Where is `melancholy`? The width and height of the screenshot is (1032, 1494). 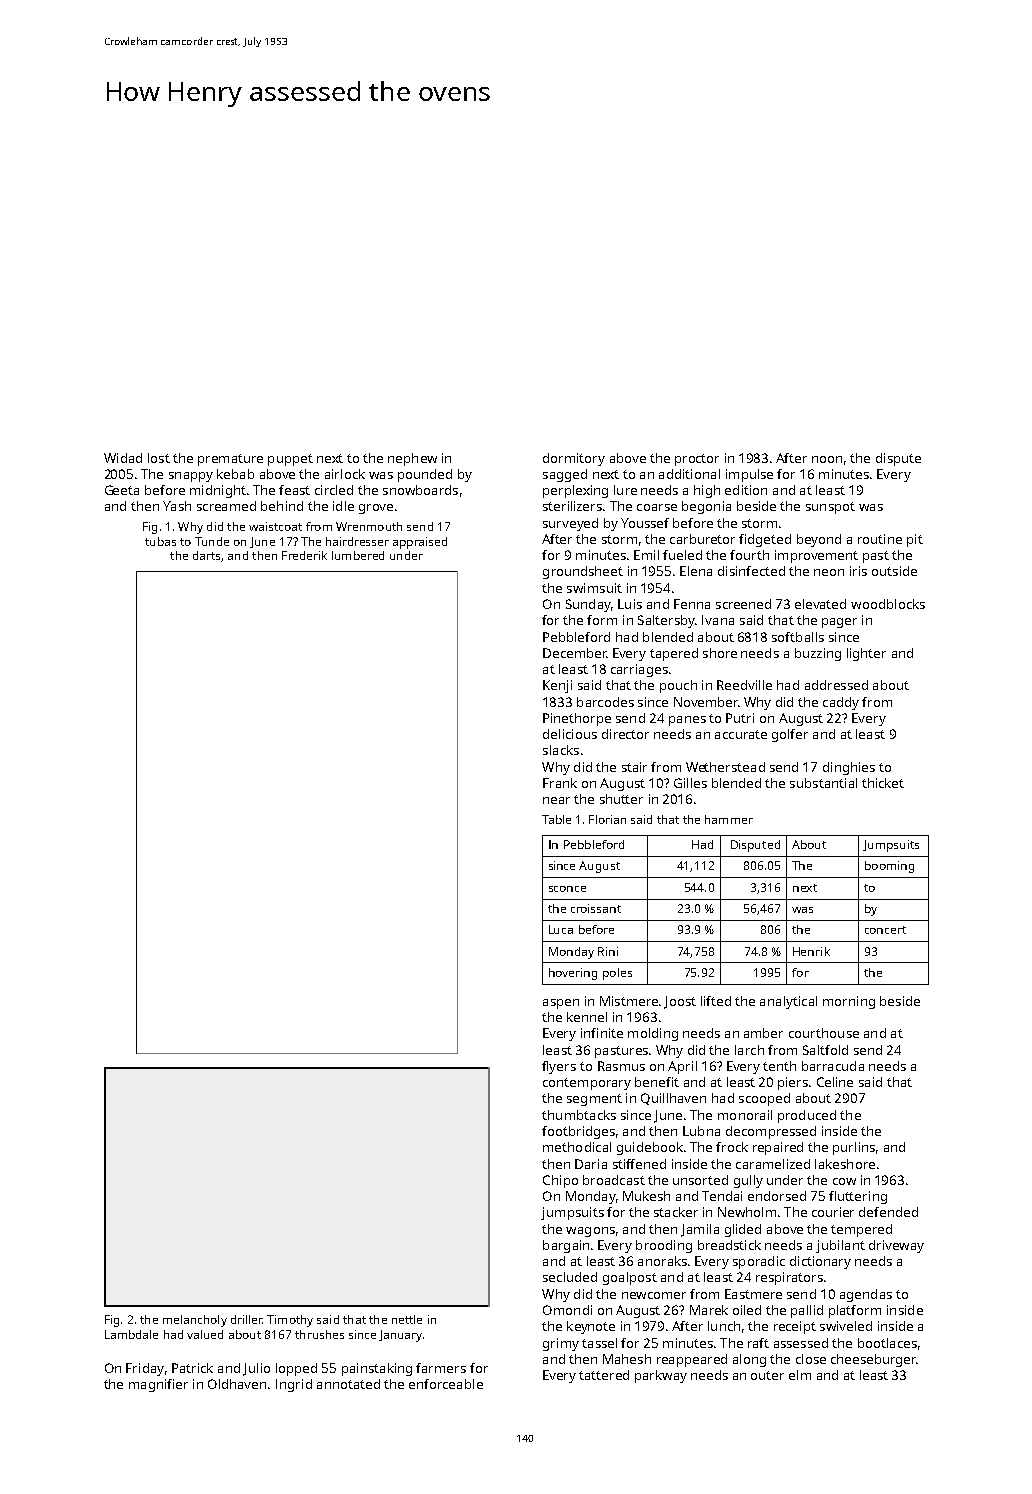 melancholy is located at coordinates (195, 1321).
